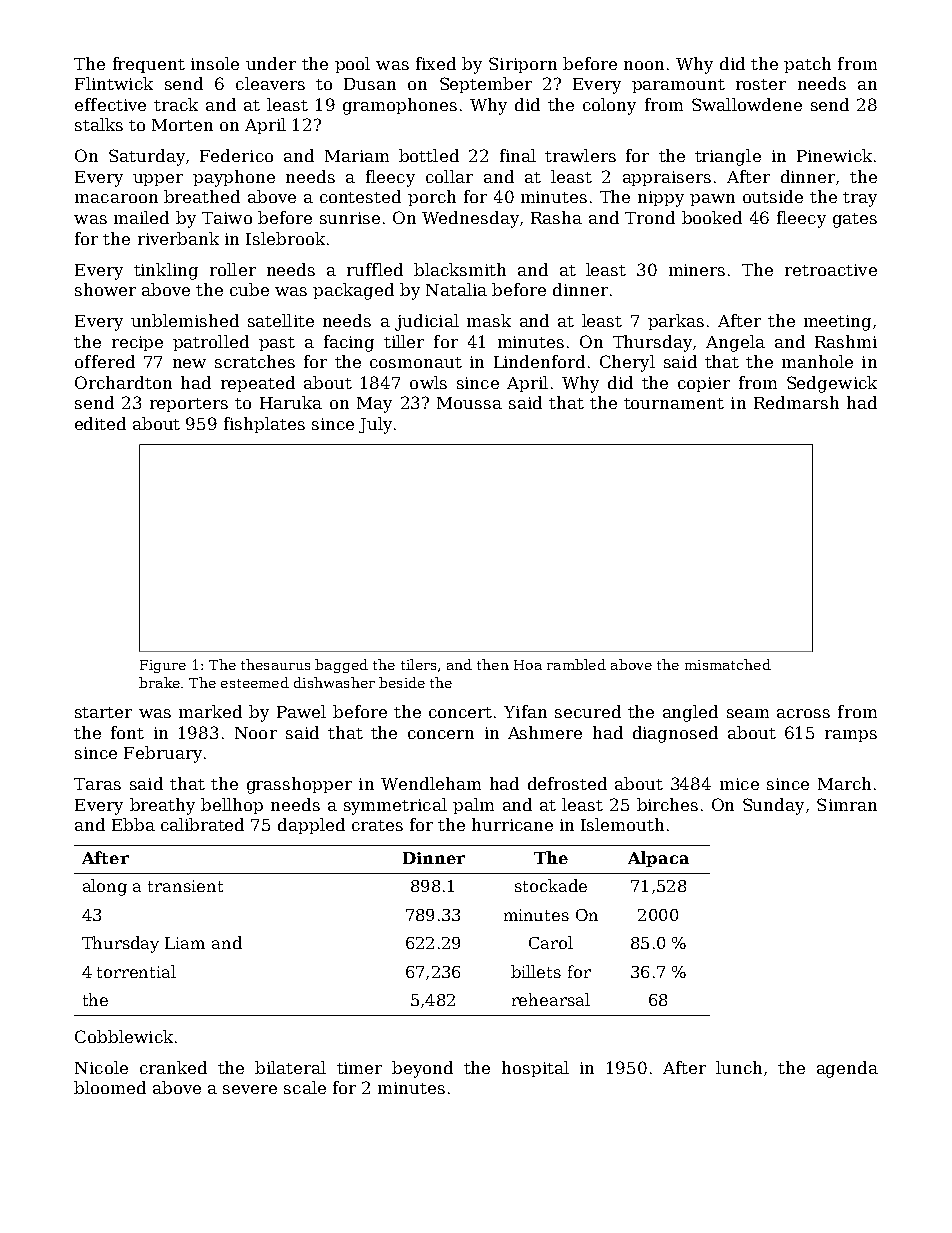 This screenshot has width=952, height=1233. What do you see at coordinates (250, 1089) in the screenshot?
I see `severe` at bounding box center [250, 1089].
